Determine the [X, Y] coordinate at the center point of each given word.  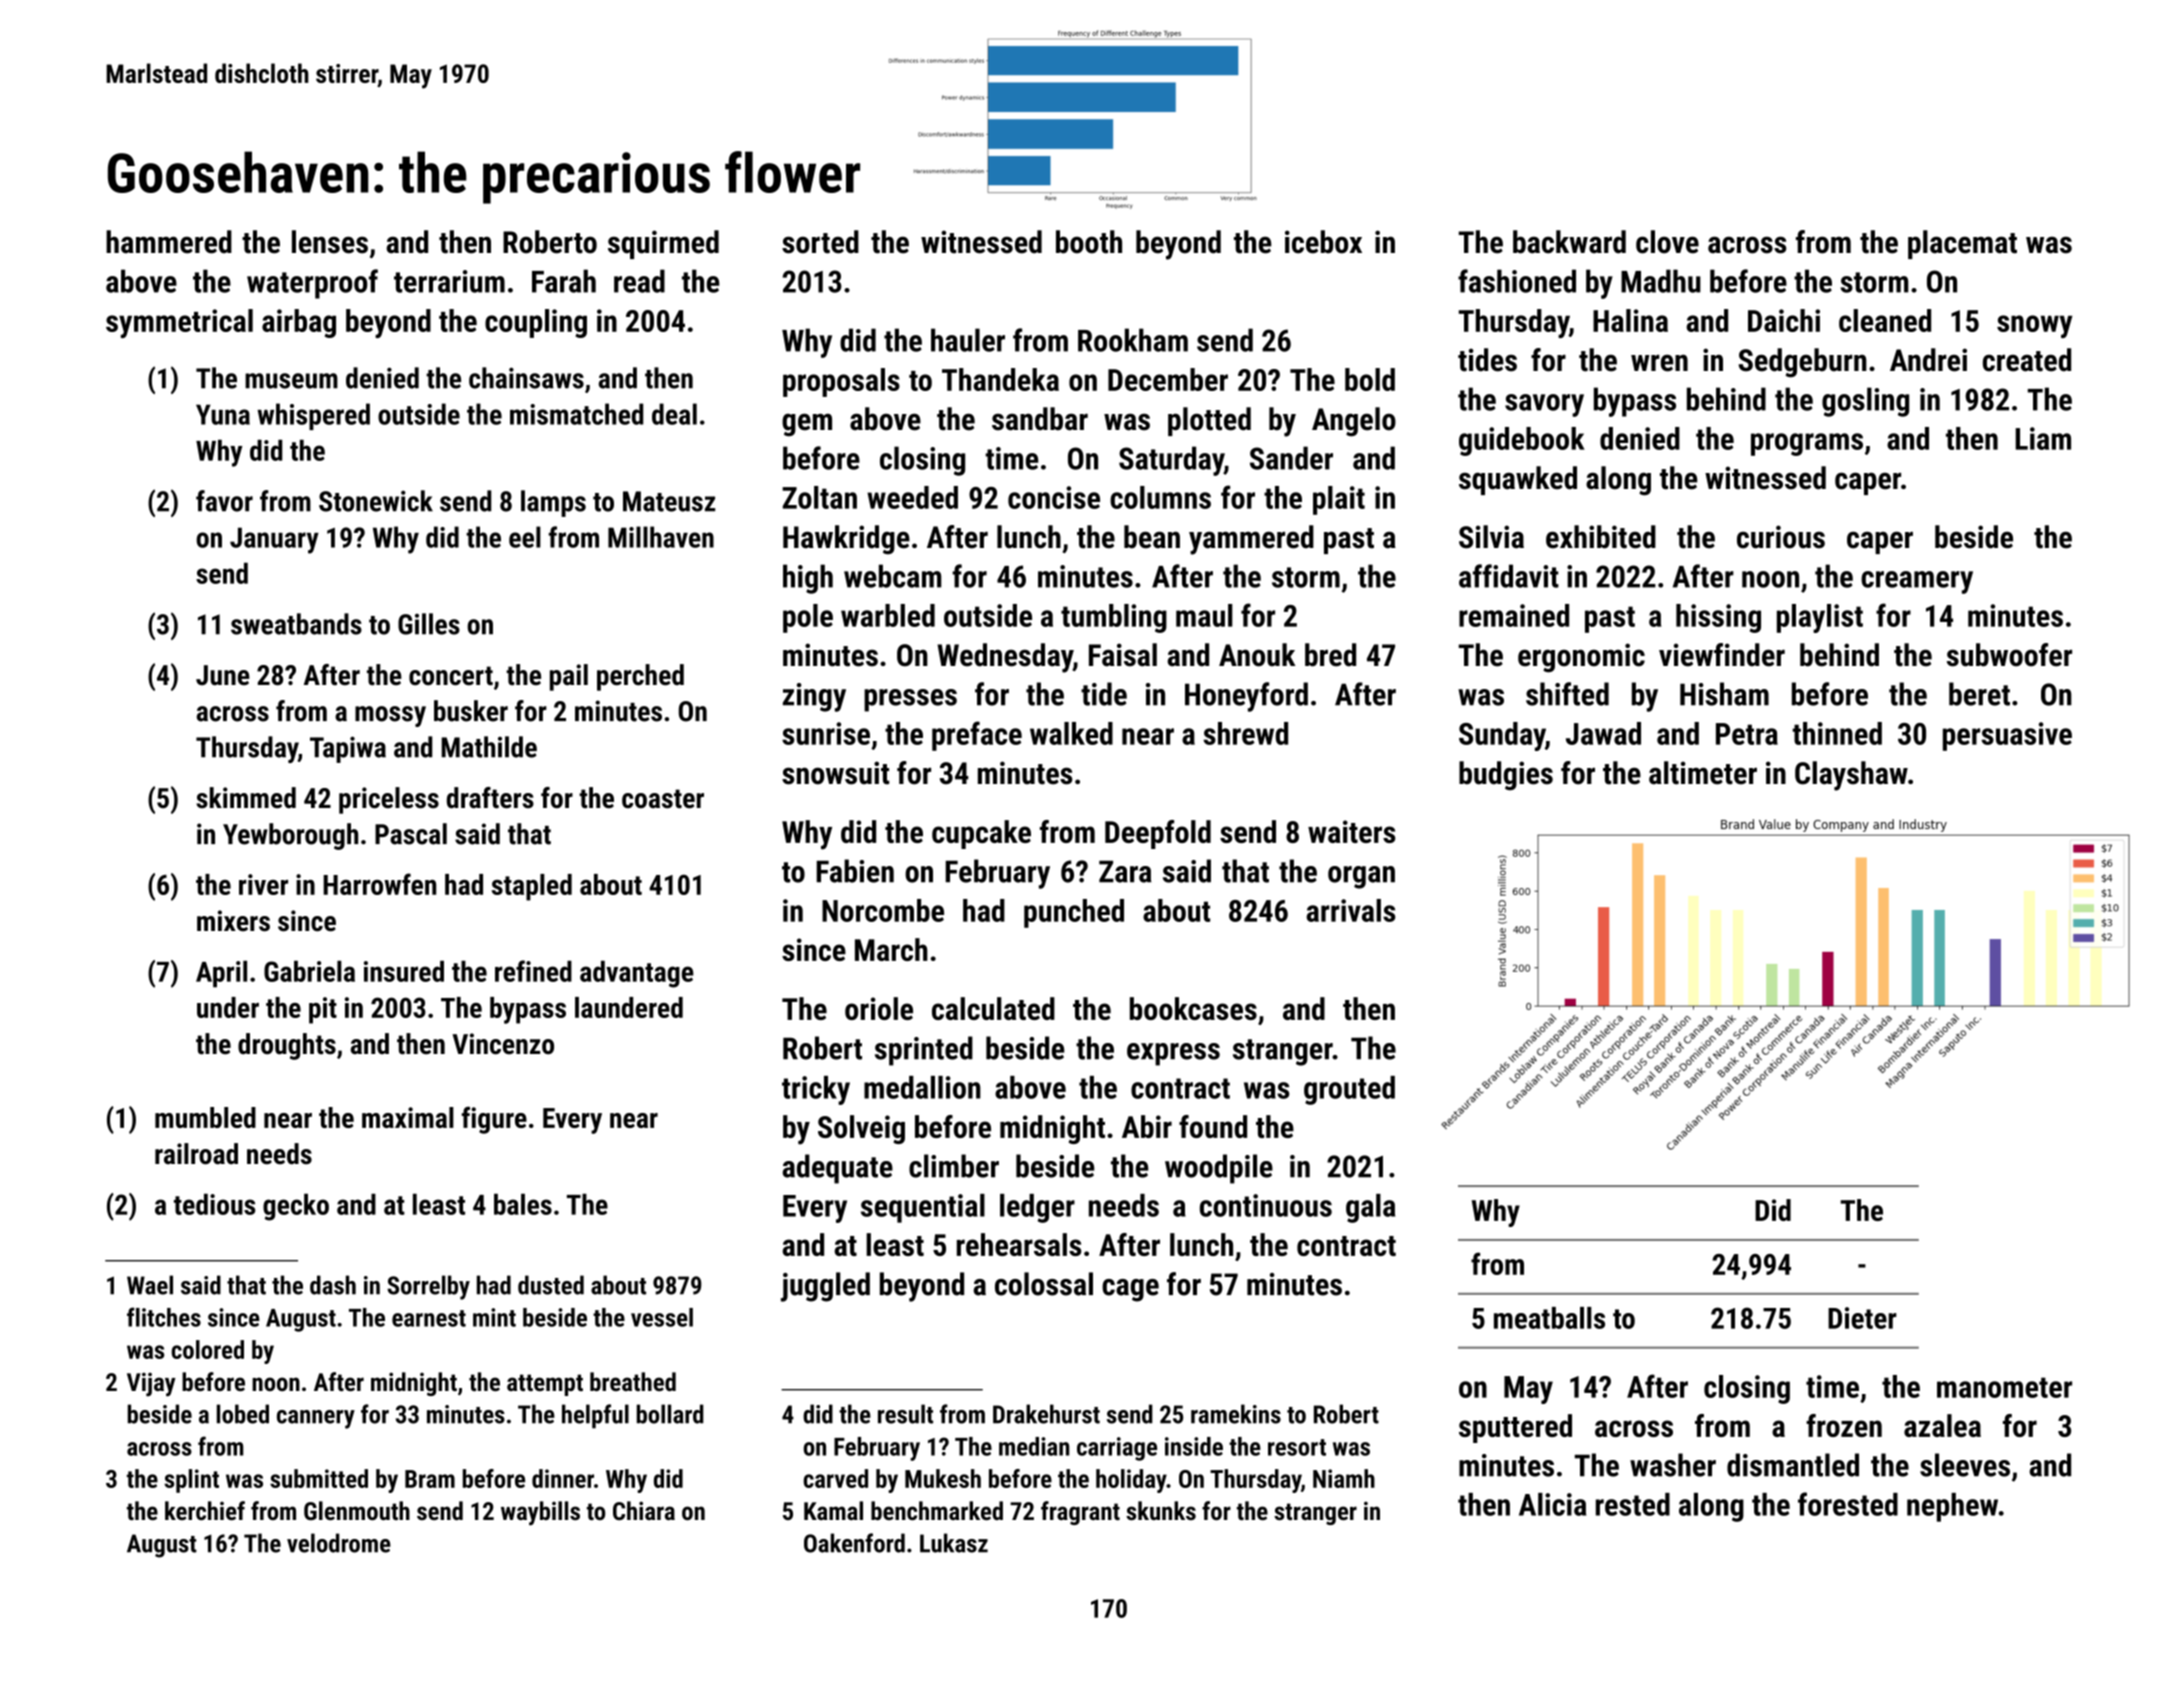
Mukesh [943, 1478]
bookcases [1193, 1008]
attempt [545, 1385]
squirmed [663, 244]
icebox [1323, 242]
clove [1667, 242]
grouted [1349, 1090]
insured [404, 971]
